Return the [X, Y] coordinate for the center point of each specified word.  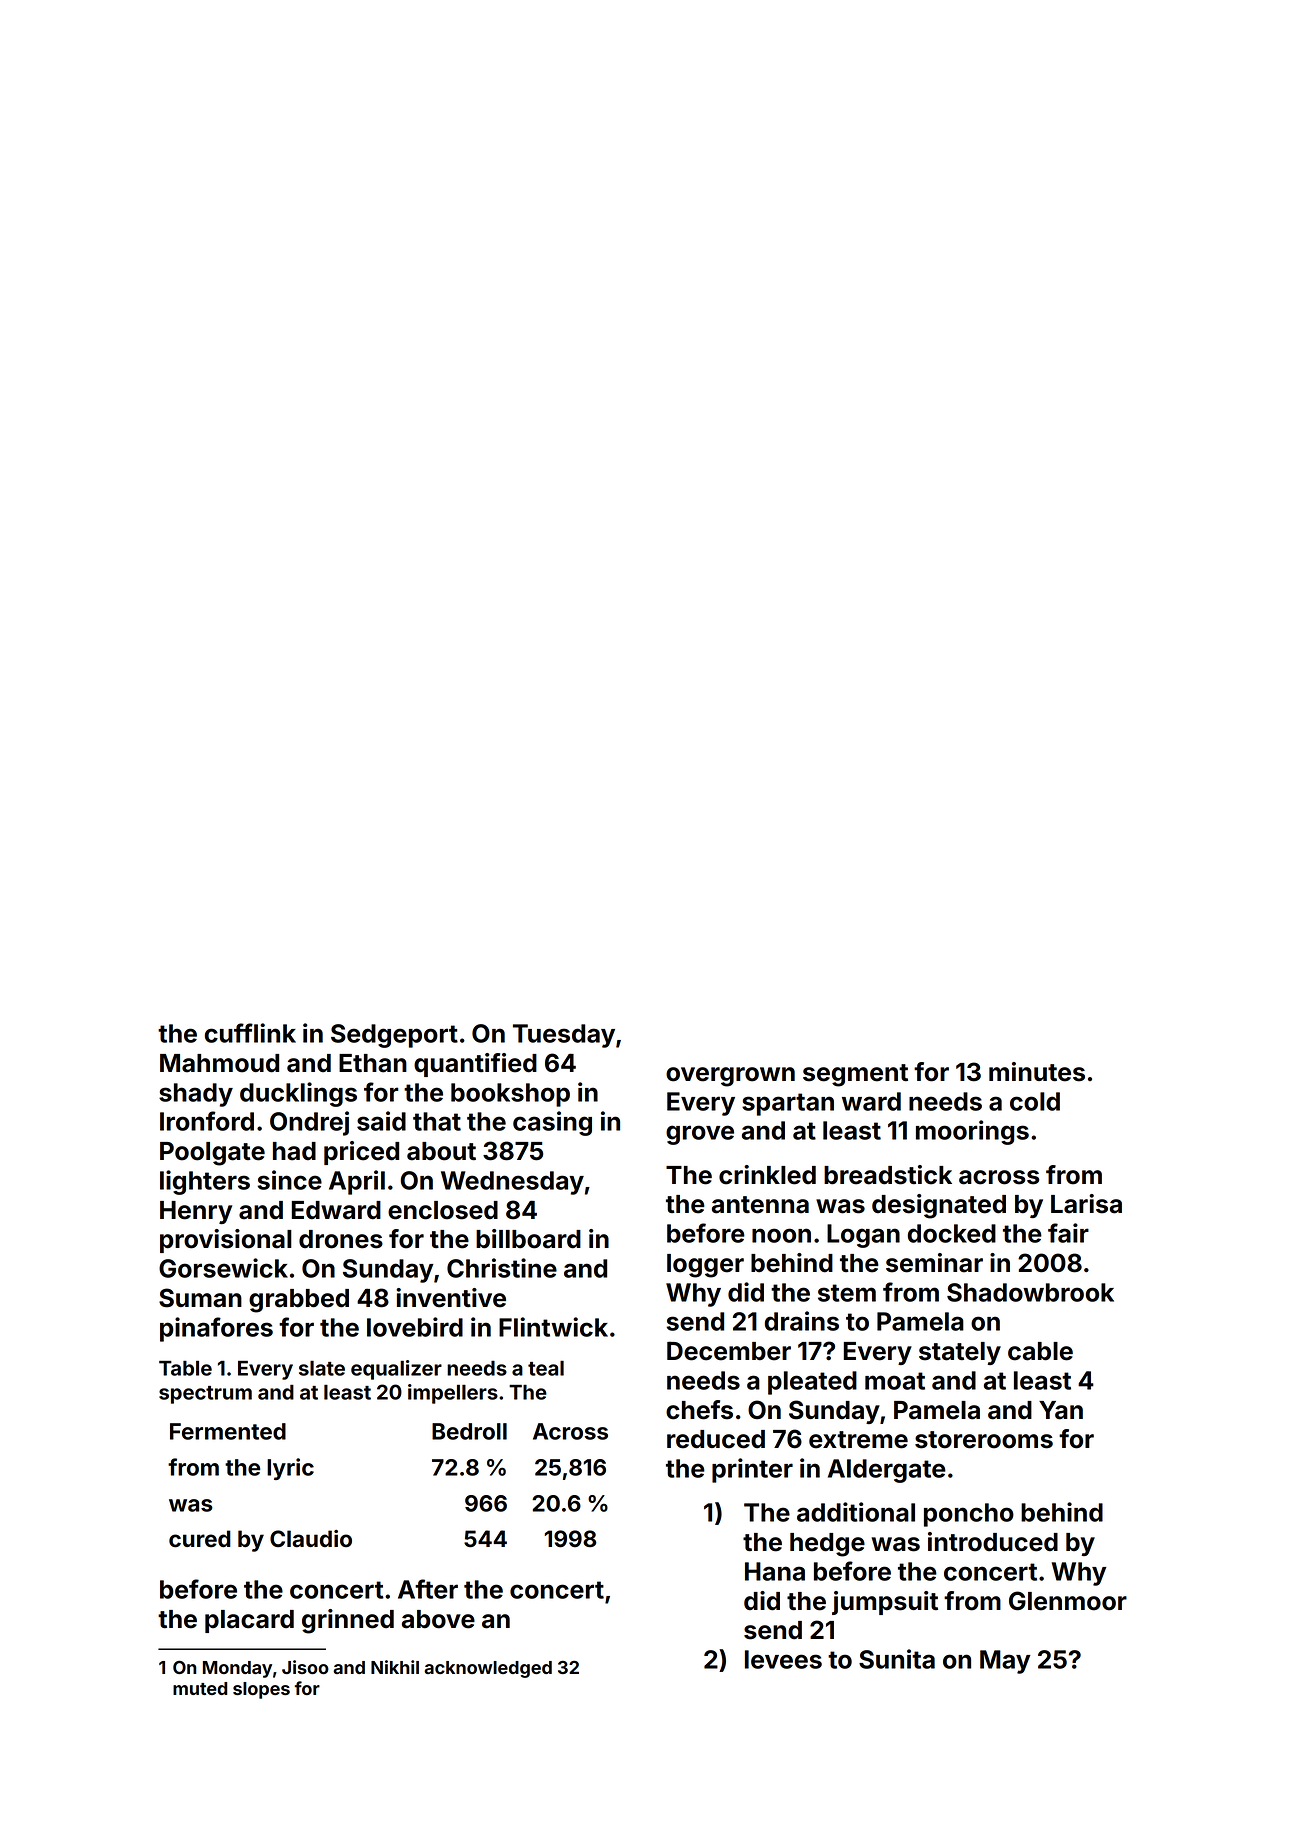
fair [1068, 1233]
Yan [1061, 1410]
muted [200, 1688]
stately [960, 1353]
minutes [1037, 1072]
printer [752, 1470]
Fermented [228, 1431]
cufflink [250, 1033]
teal [546, 1368]
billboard [528, 1239]
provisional [226, 1241]
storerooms [984, 1440]
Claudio [311, 1539]
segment [855, 1075]
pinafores [216, 1329]
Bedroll [469, 1431]
